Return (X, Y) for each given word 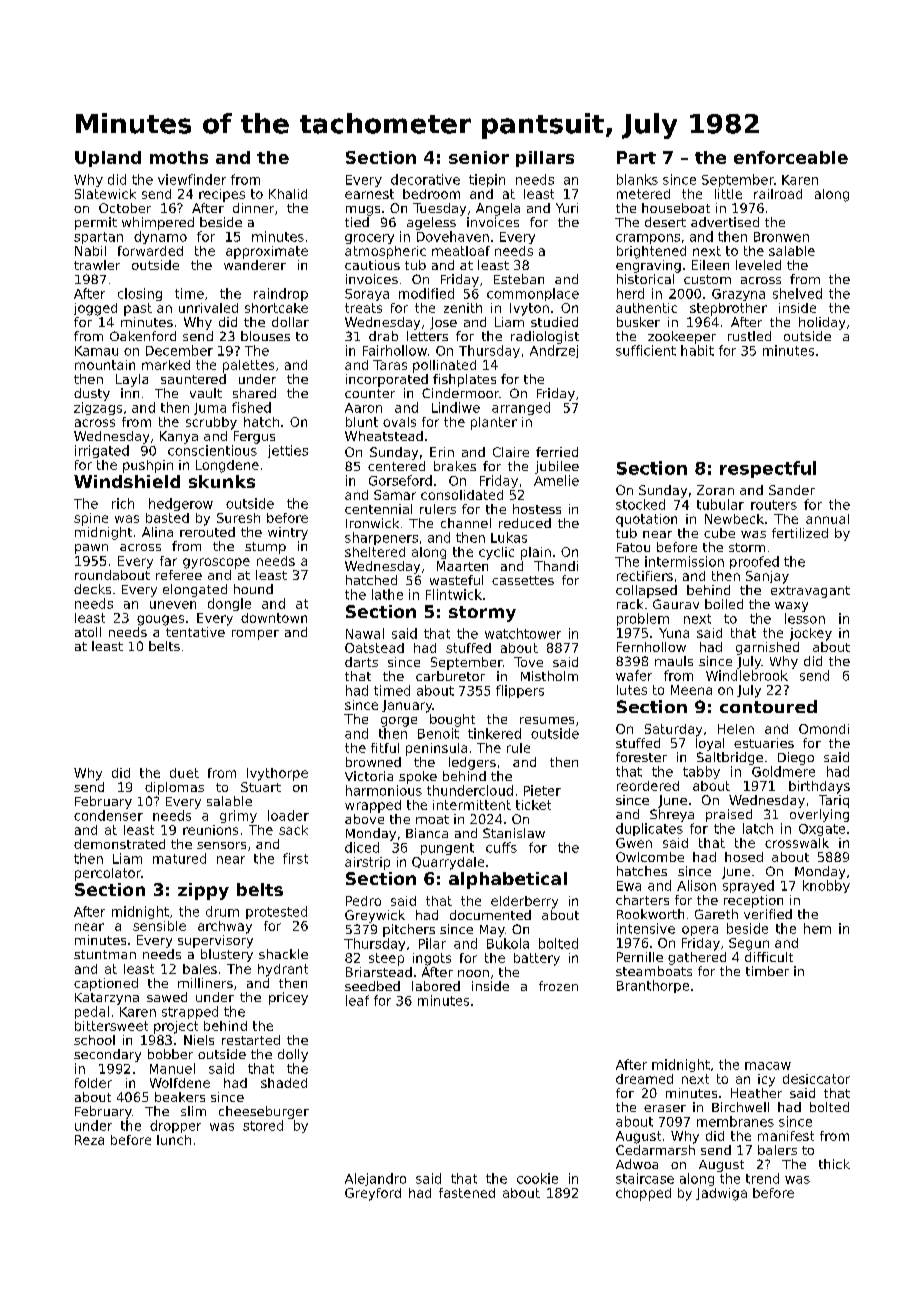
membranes (735, 1121)
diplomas (174, 788)
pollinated (444, 366)
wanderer (255, 265)
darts (361, 662)
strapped (190, 1012)
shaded (284, 1083)
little (728, 194)
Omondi (824, 729)
